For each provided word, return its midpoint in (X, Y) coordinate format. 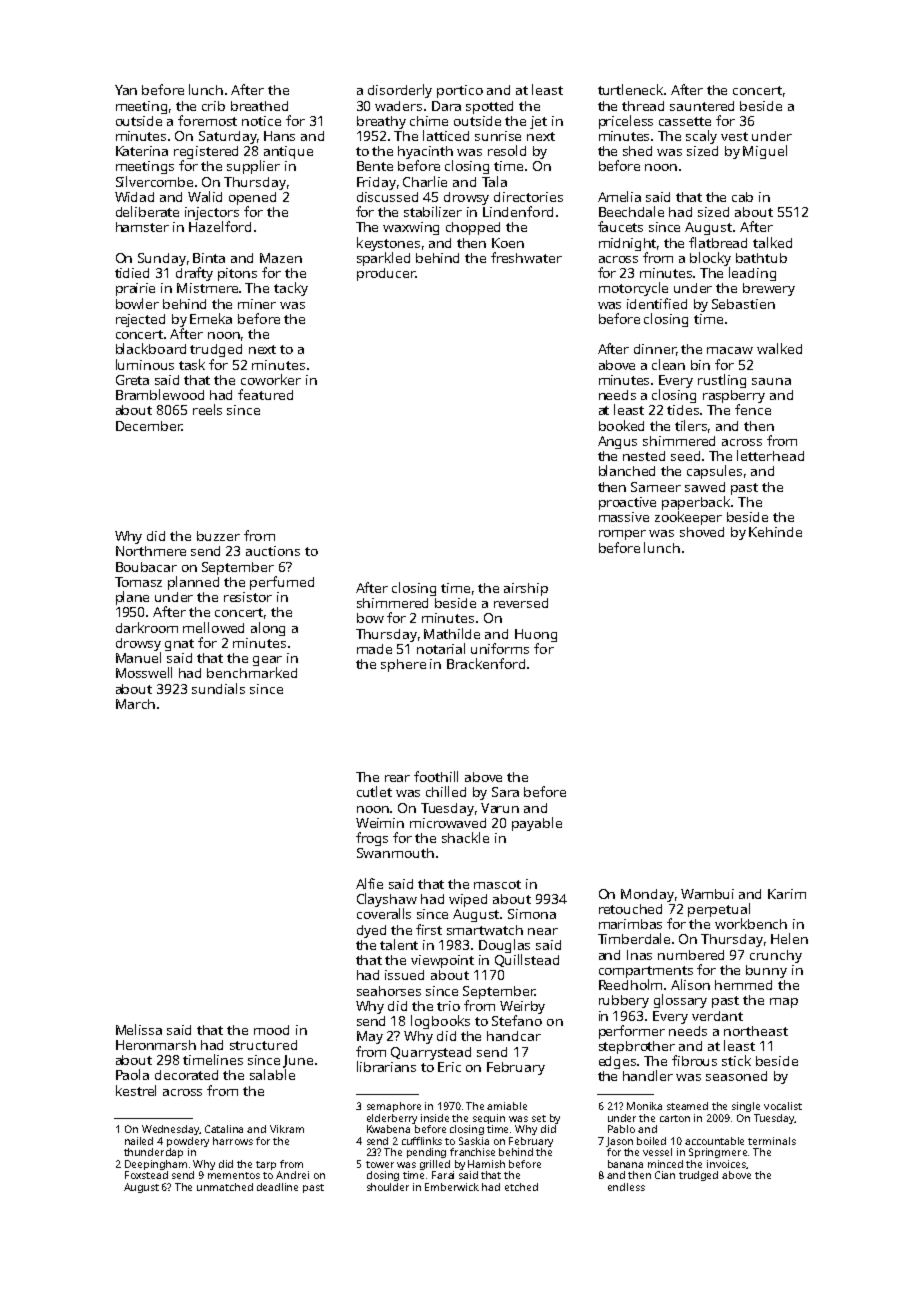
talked (772, 242)
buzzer (218, 536)
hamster (142, 227)
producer (386, 274)
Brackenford (486, 663)
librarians (386, 1066)
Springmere (718, 1153)
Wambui (707, 894)
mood (271, 1030)
